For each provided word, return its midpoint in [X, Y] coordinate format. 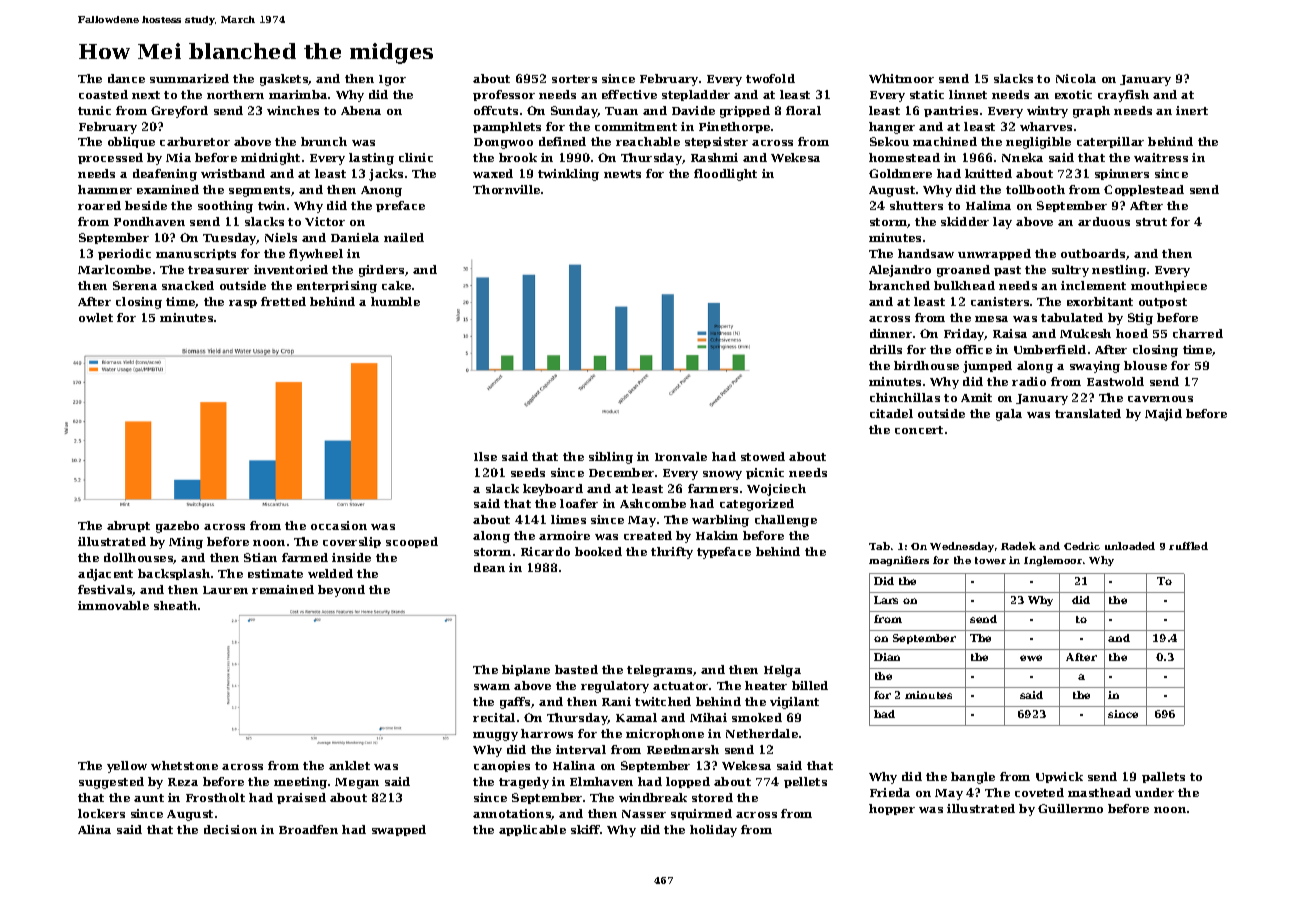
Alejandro [900, 271]
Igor [392, 80]
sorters [574, 79]
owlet [96, 317]
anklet [349, 765]
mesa [991, 319]
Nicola [1076, 78]
